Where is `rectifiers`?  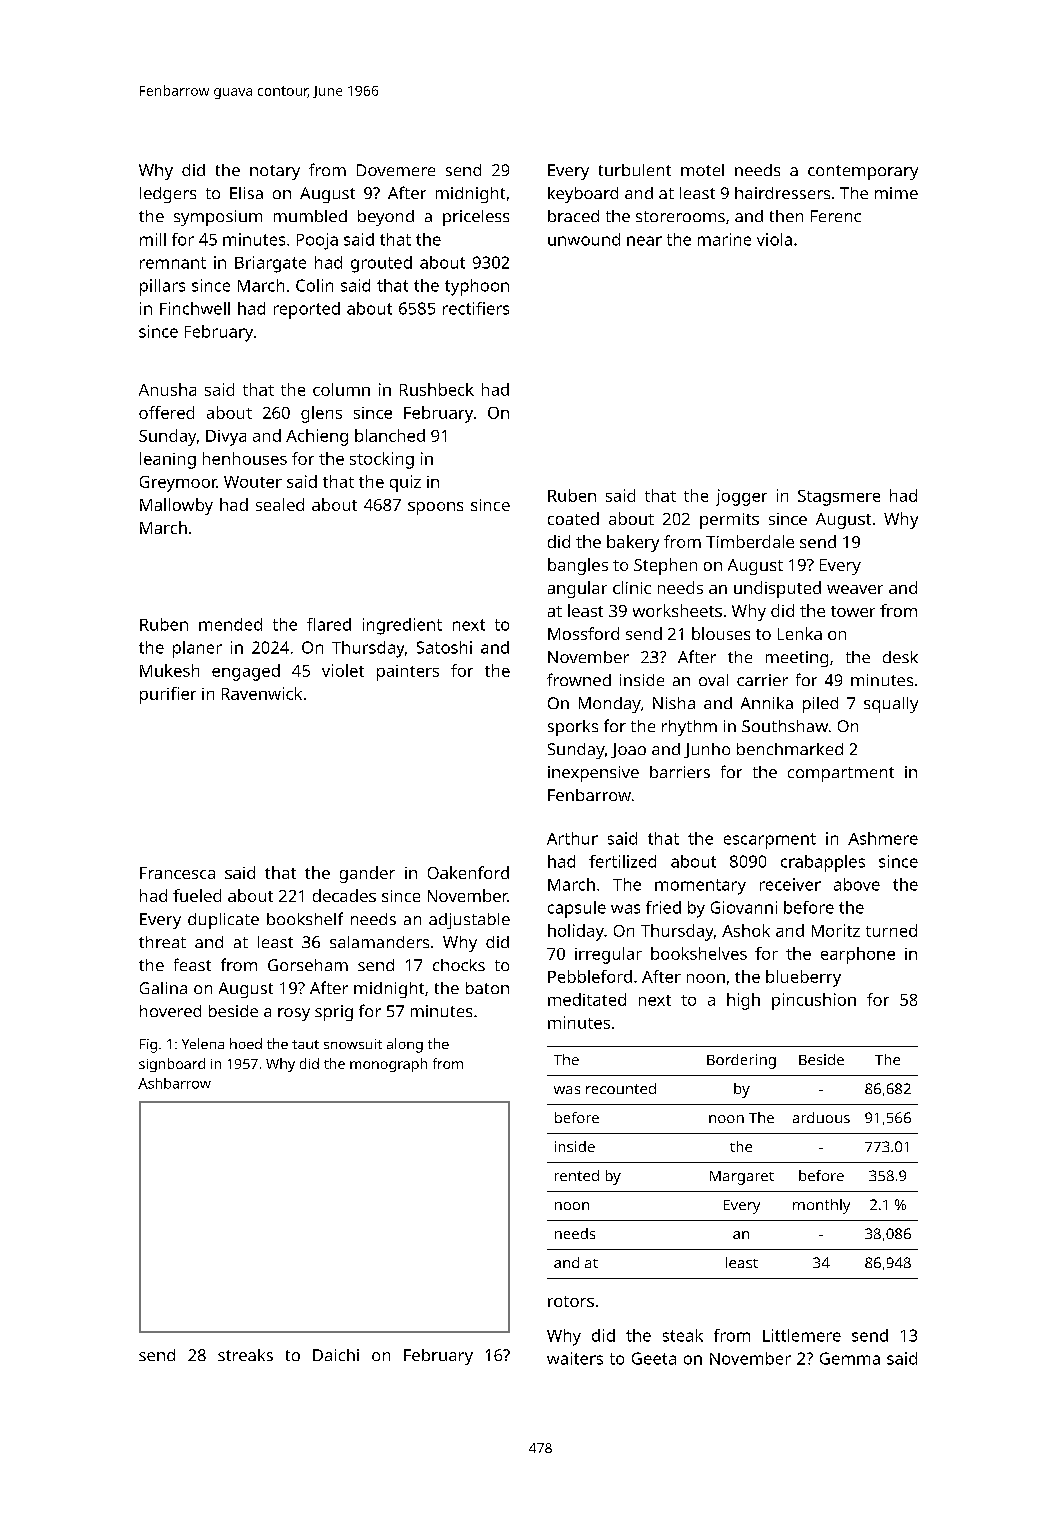
rectifiers is located at coordinates (476, 308).
